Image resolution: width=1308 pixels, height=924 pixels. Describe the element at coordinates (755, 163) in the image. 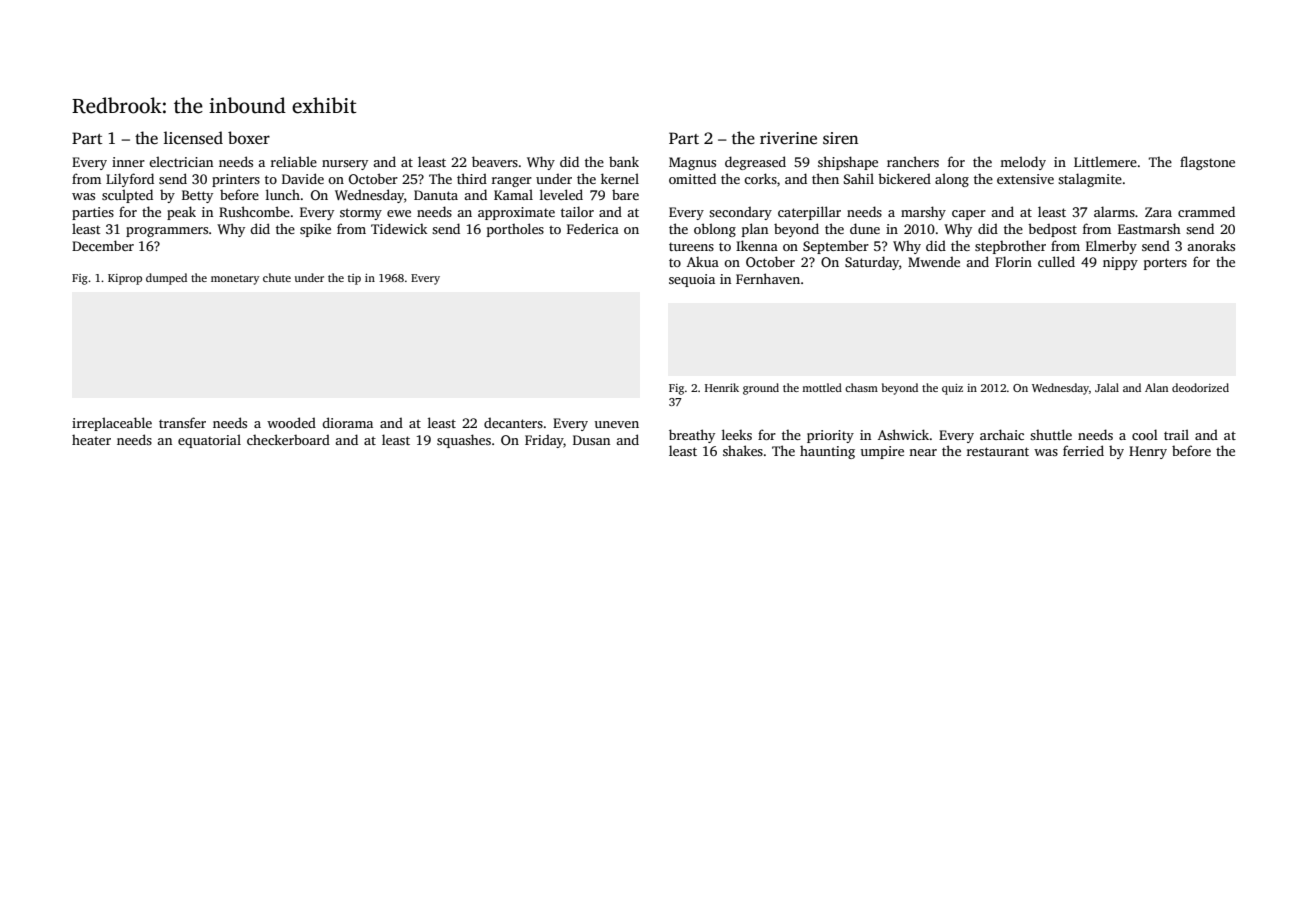

I see `degreased` at that location.
